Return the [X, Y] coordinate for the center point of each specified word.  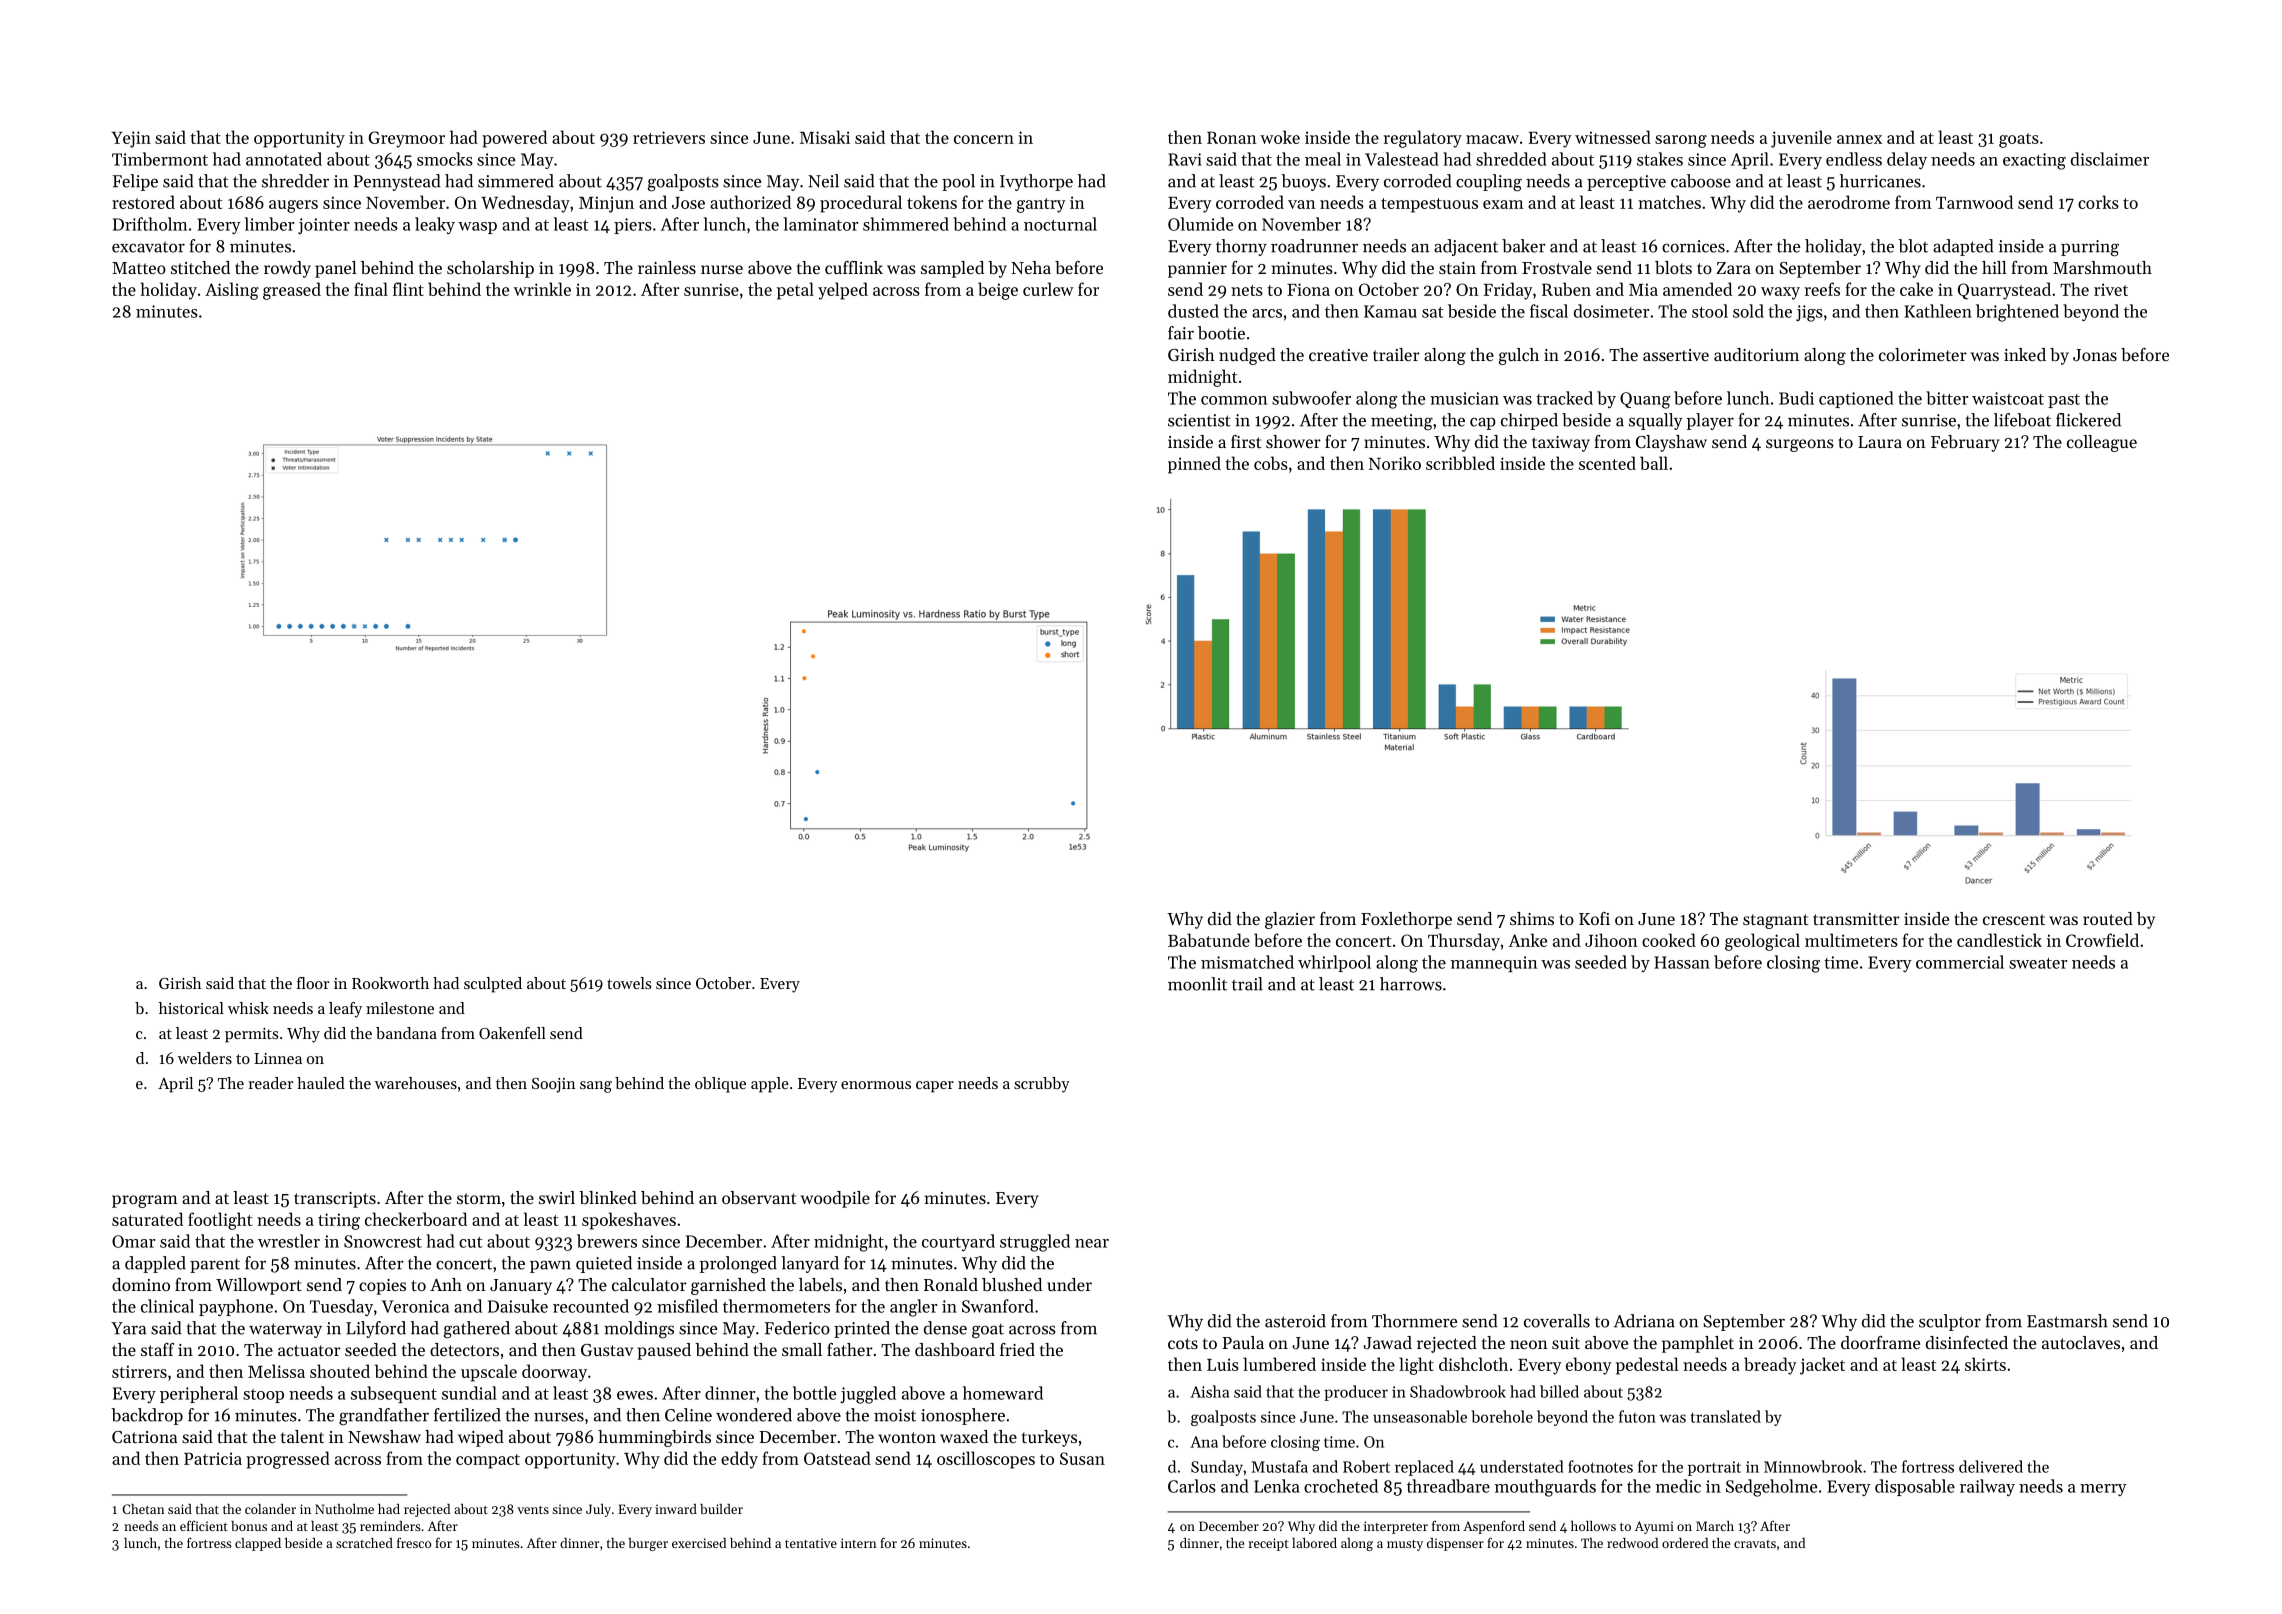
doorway [554, 1373]
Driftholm [150, 224]
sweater [2038, 963]
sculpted [493, 985]
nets [1247, 290]
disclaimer [2110, 159]
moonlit [1197, 984]
